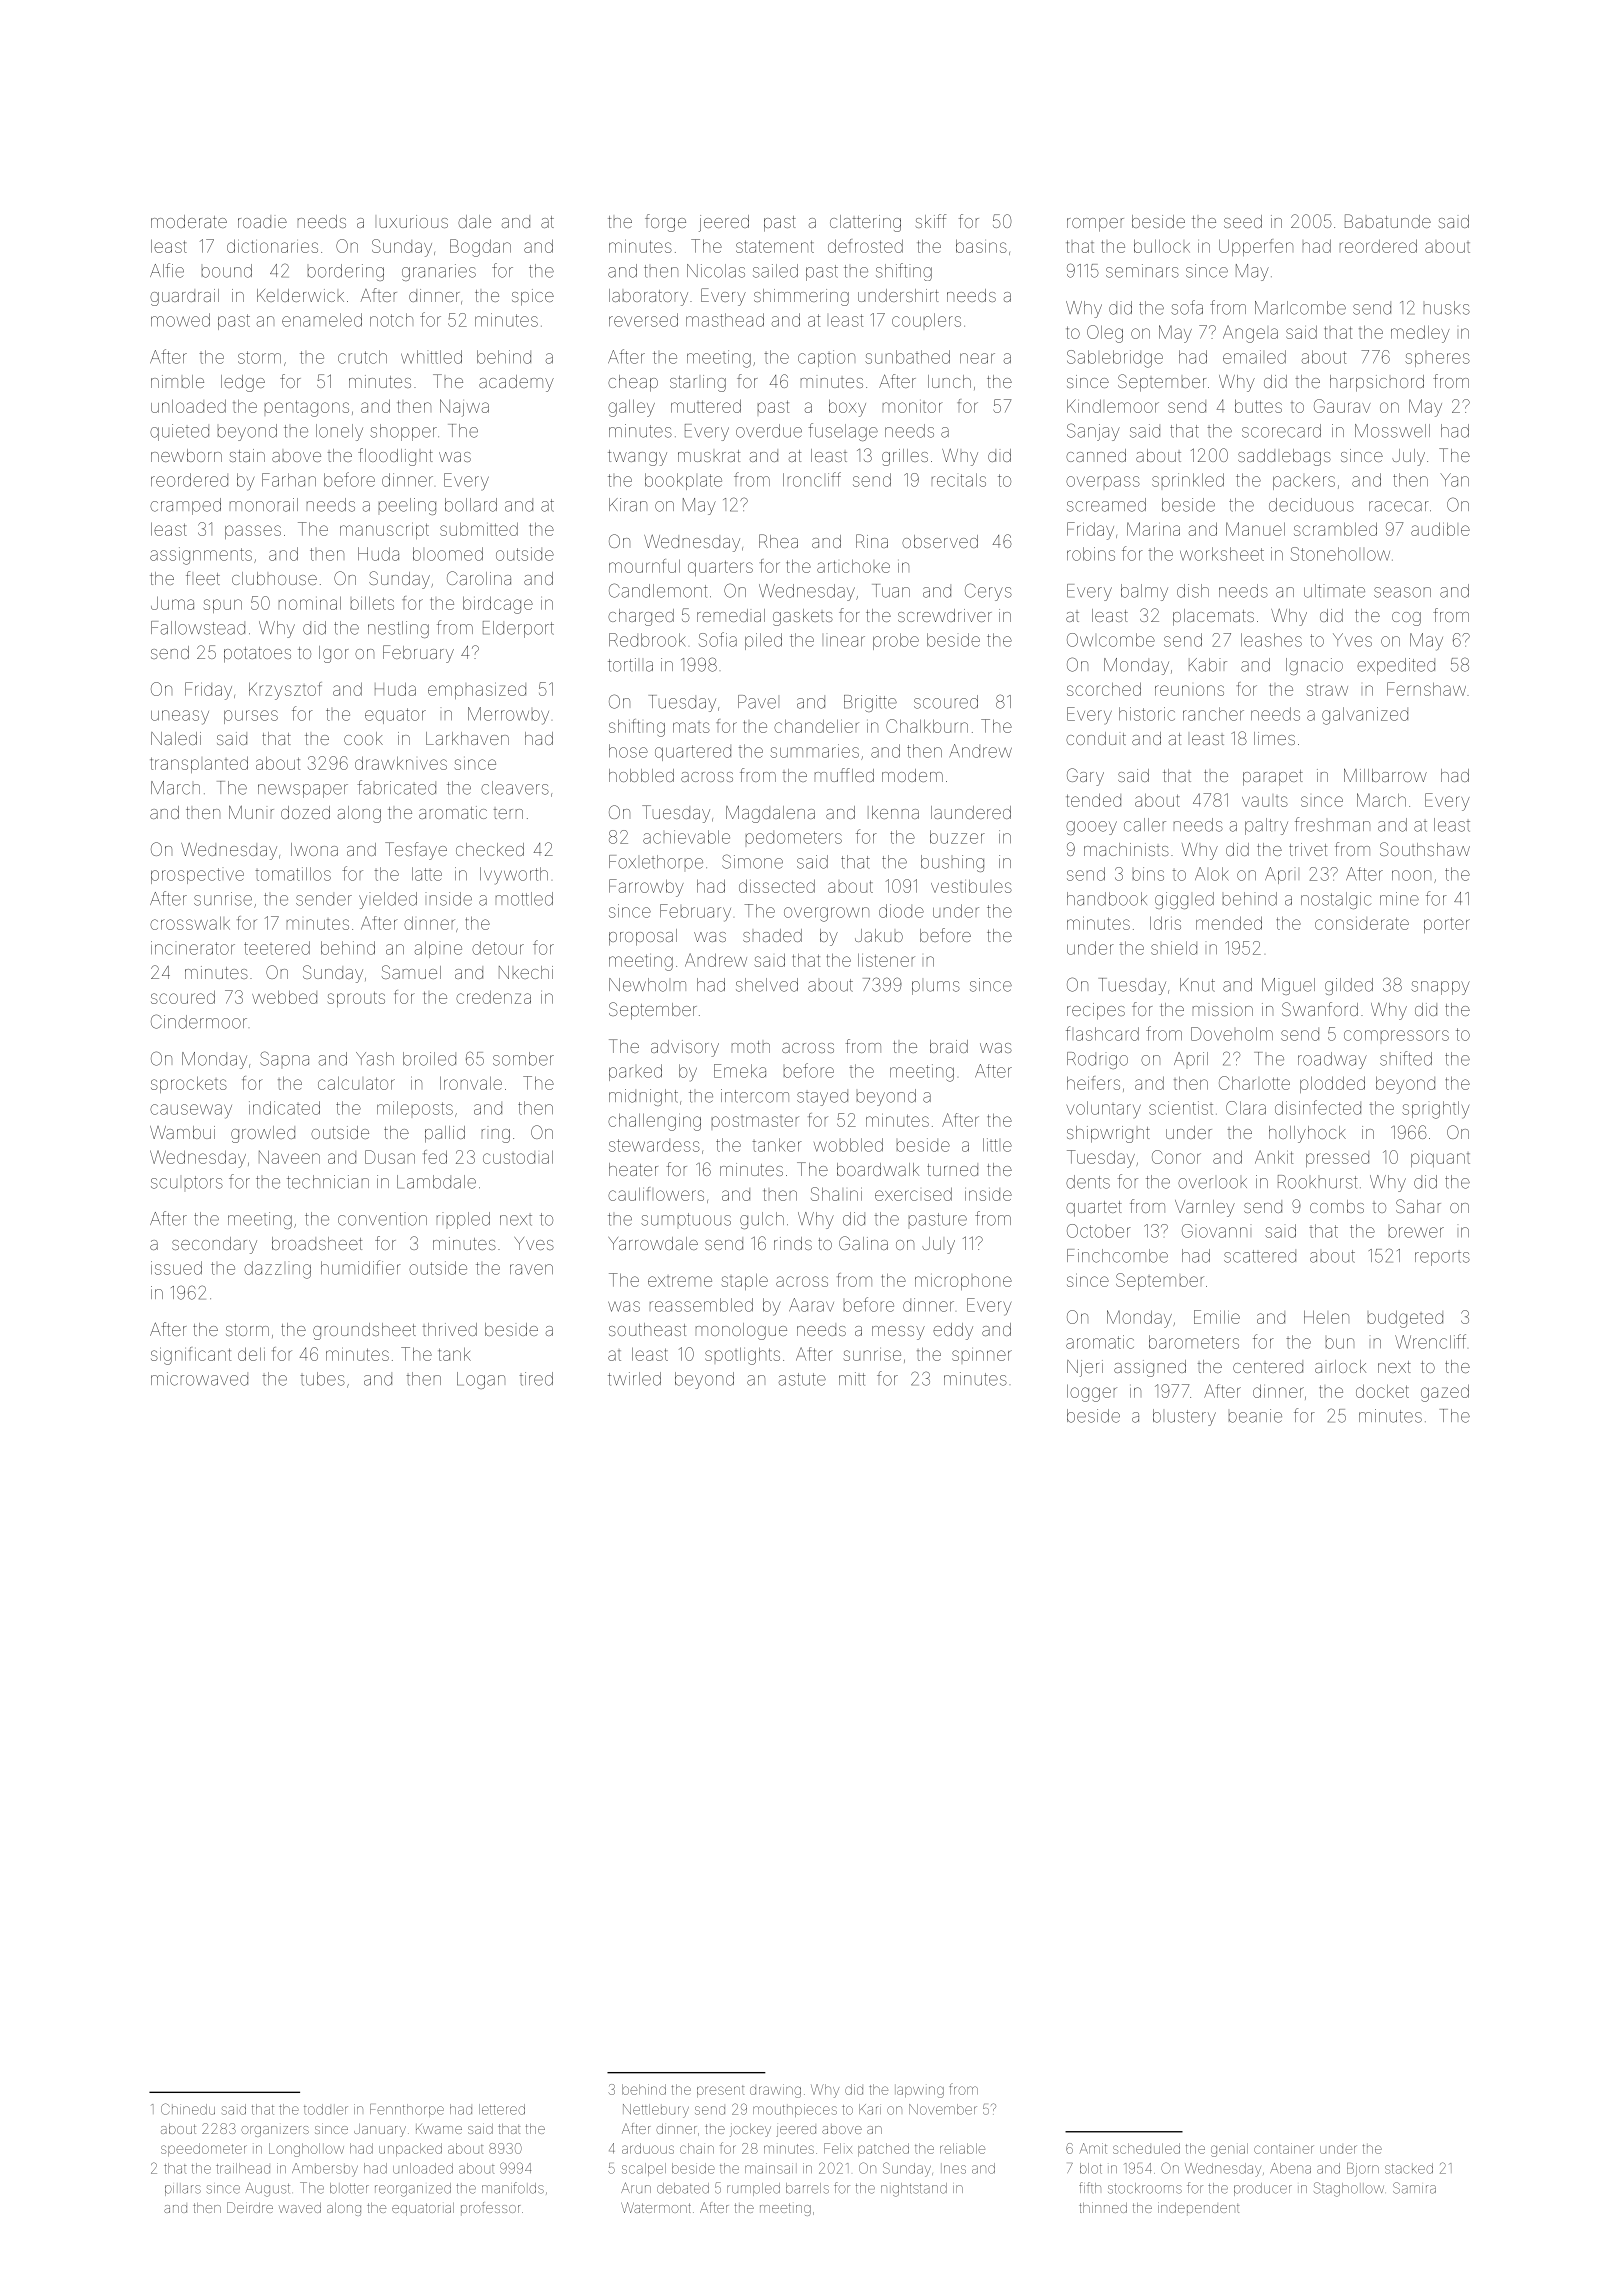 Image resolution: width=1620 pixels, height=2292 pixels. What do you see at coordinates (802, 1379) in the image?
I see `astute` at bounding box center [802, 1379].
